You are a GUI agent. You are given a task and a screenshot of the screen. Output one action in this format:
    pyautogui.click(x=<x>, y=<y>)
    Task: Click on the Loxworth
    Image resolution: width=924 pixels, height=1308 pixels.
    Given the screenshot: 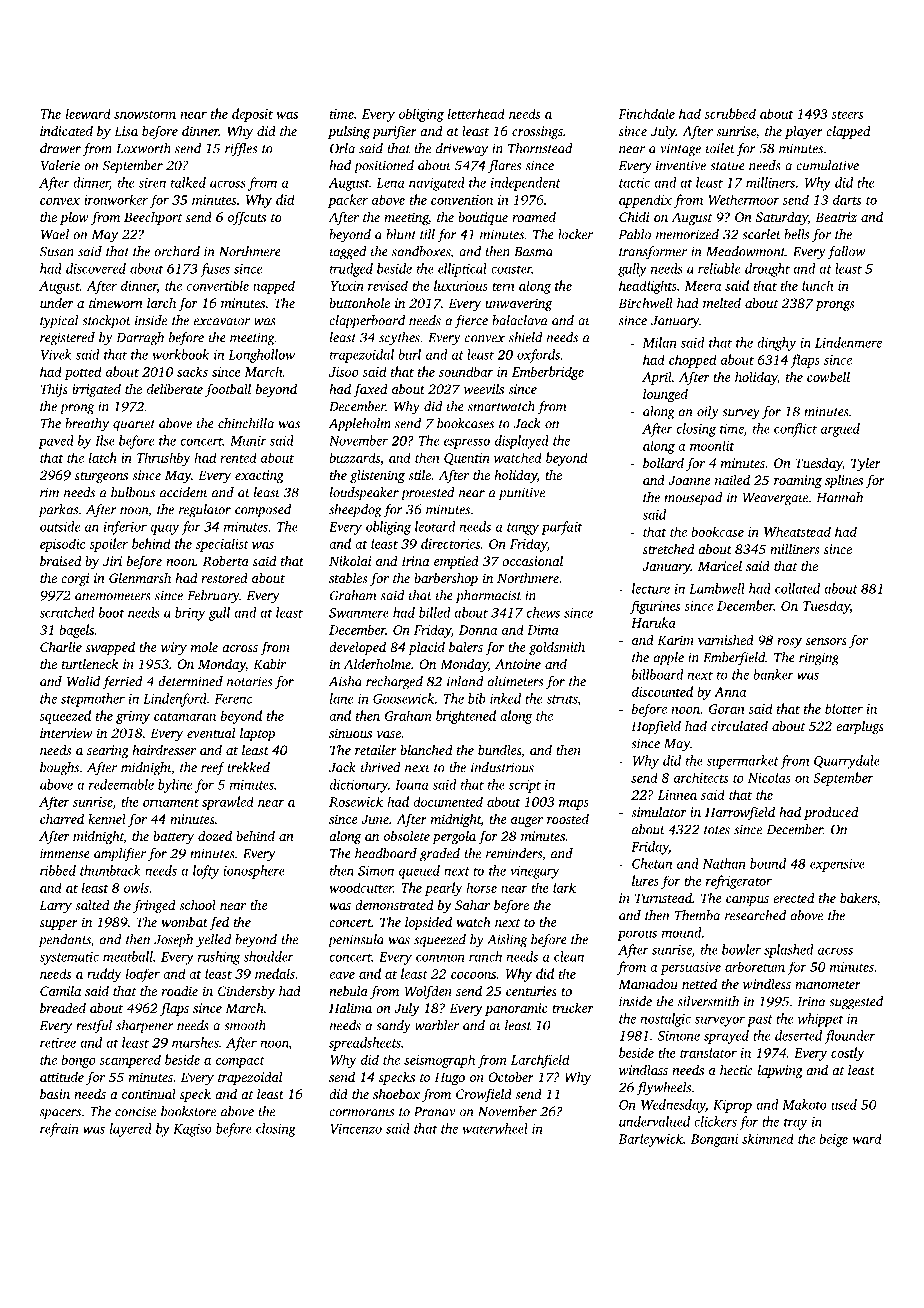 What is the action you would take?
    pyautogui.click(x=143, y=148)
